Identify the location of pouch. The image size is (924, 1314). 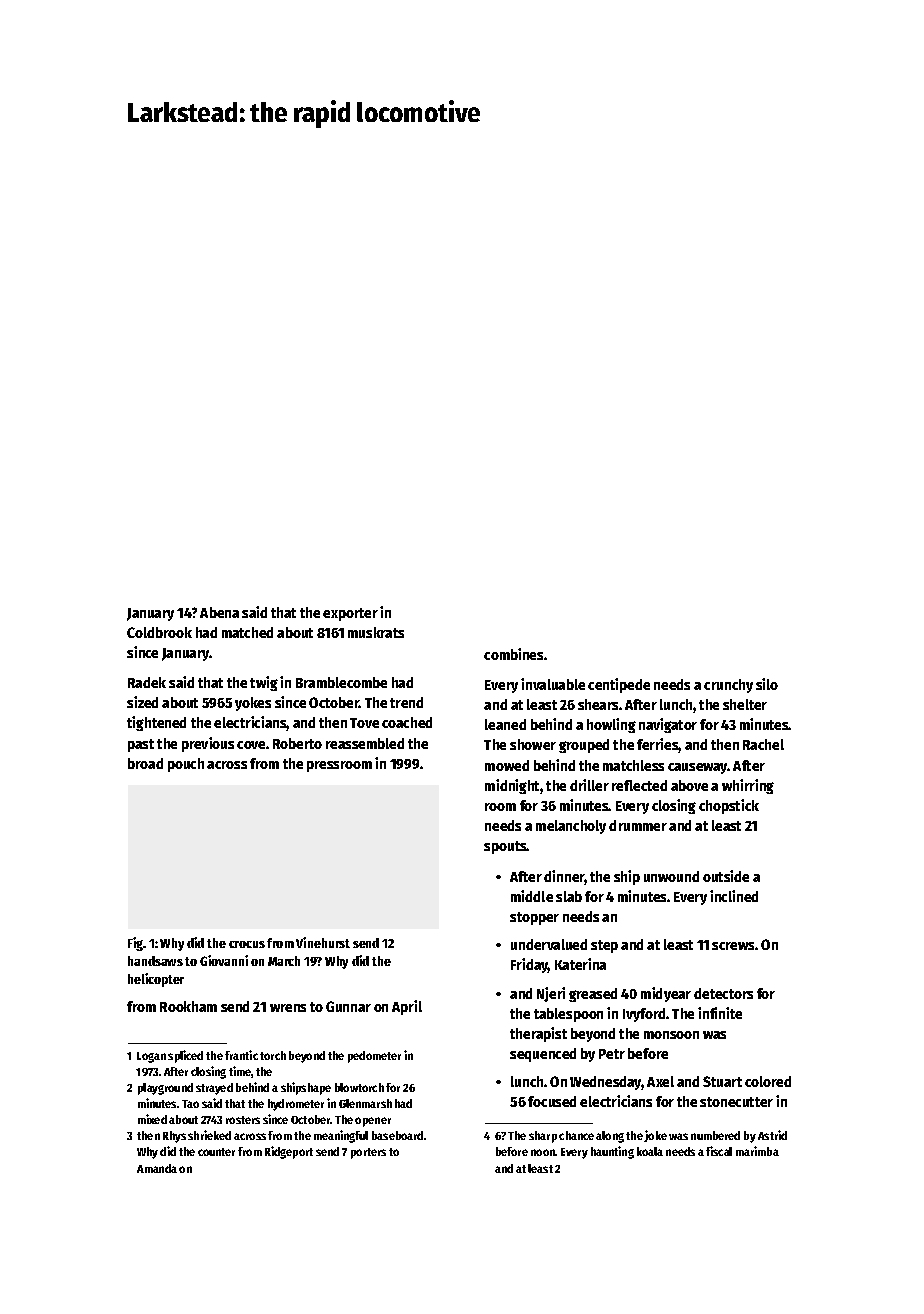
(186, 765).
